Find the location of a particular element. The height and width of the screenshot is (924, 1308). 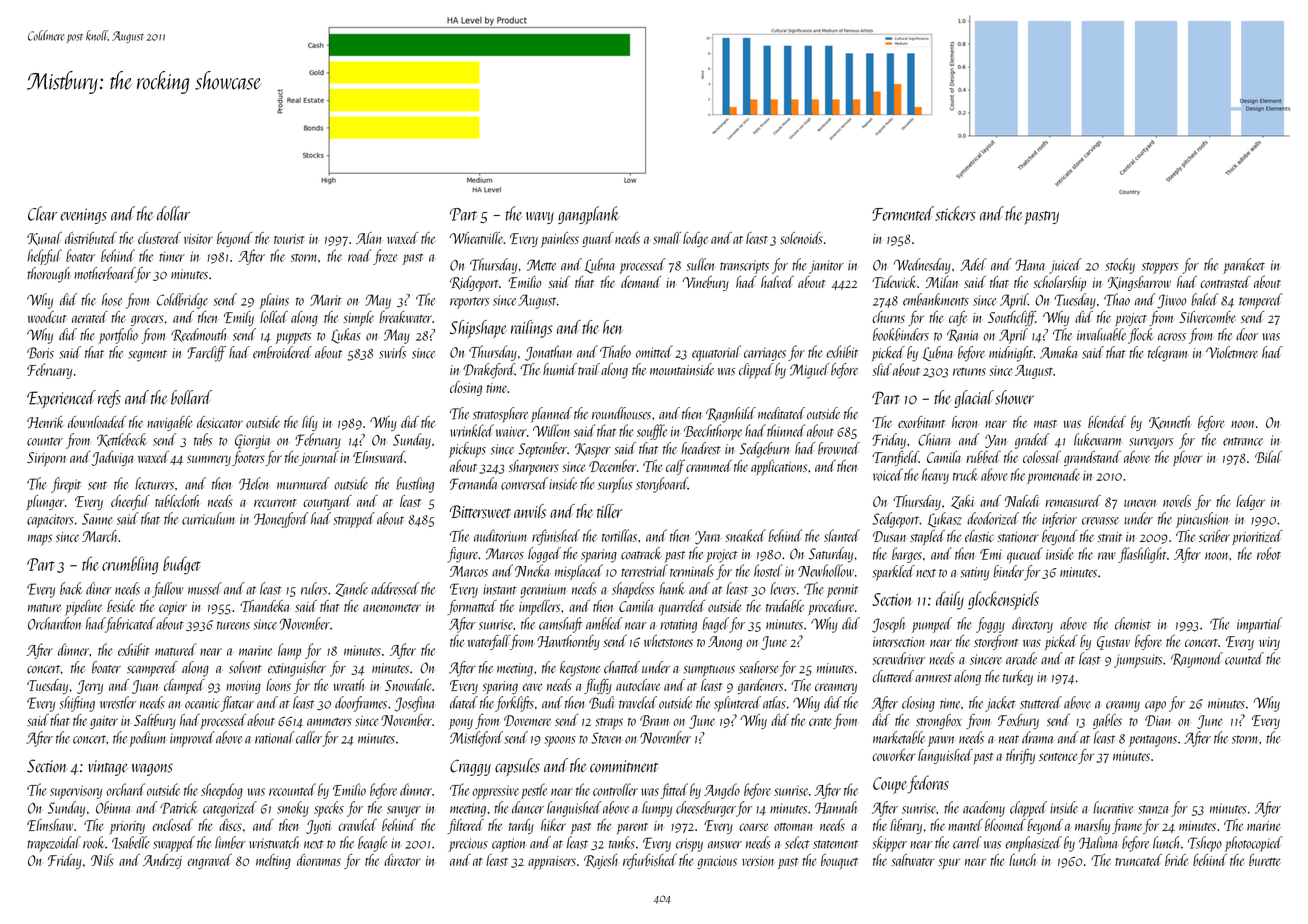

appraisers is located at coordinates (552, 862).
